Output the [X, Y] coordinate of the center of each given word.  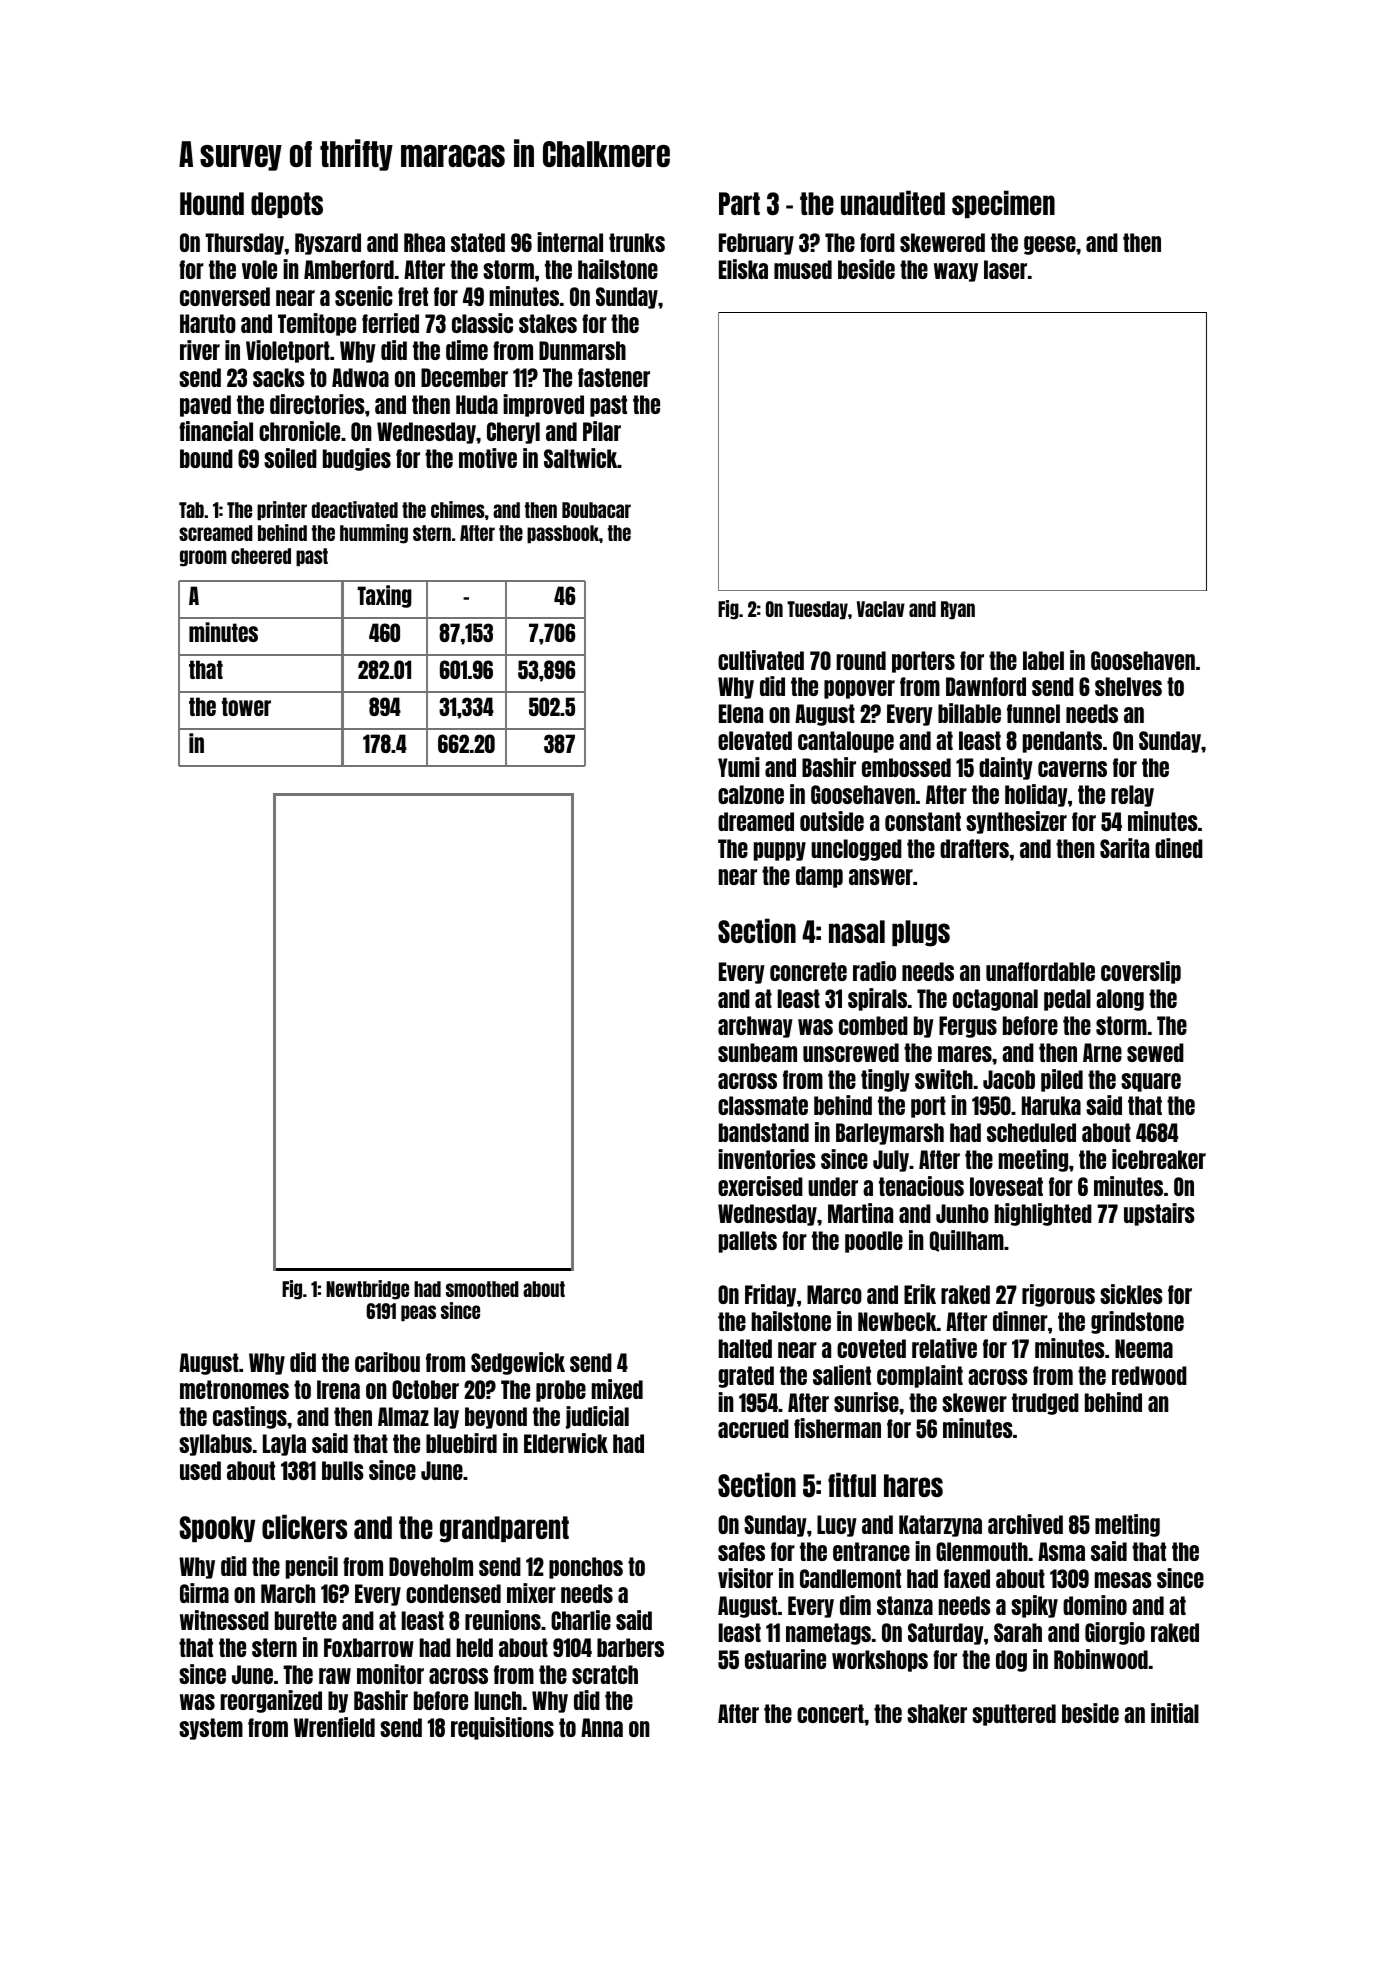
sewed [1155, 1052]
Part [739, 203]
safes [741, 1551]
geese [1050, 245]
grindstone [1137, 1322]
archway [755, 1027]
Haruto [208, 323]
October [425, 1389]
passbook [563, 534]
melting [1127, 1525]
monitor [390, 1674]
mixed [617, 1389]
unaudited [893, 202]
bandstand [764, 1132]
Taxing [384, 596]
